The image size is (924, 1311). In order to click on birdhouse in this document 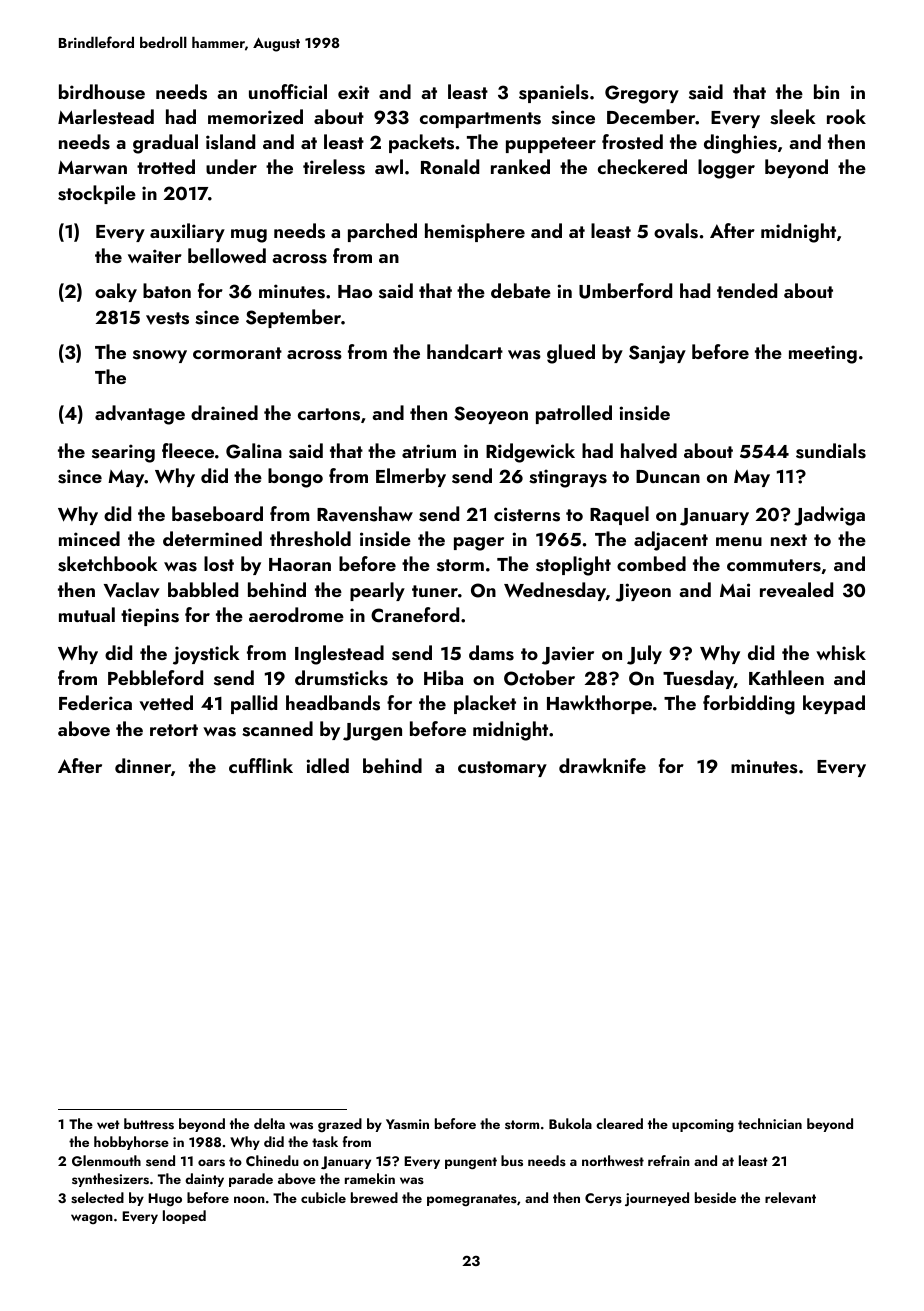, I will do `click(102, 92)`.
